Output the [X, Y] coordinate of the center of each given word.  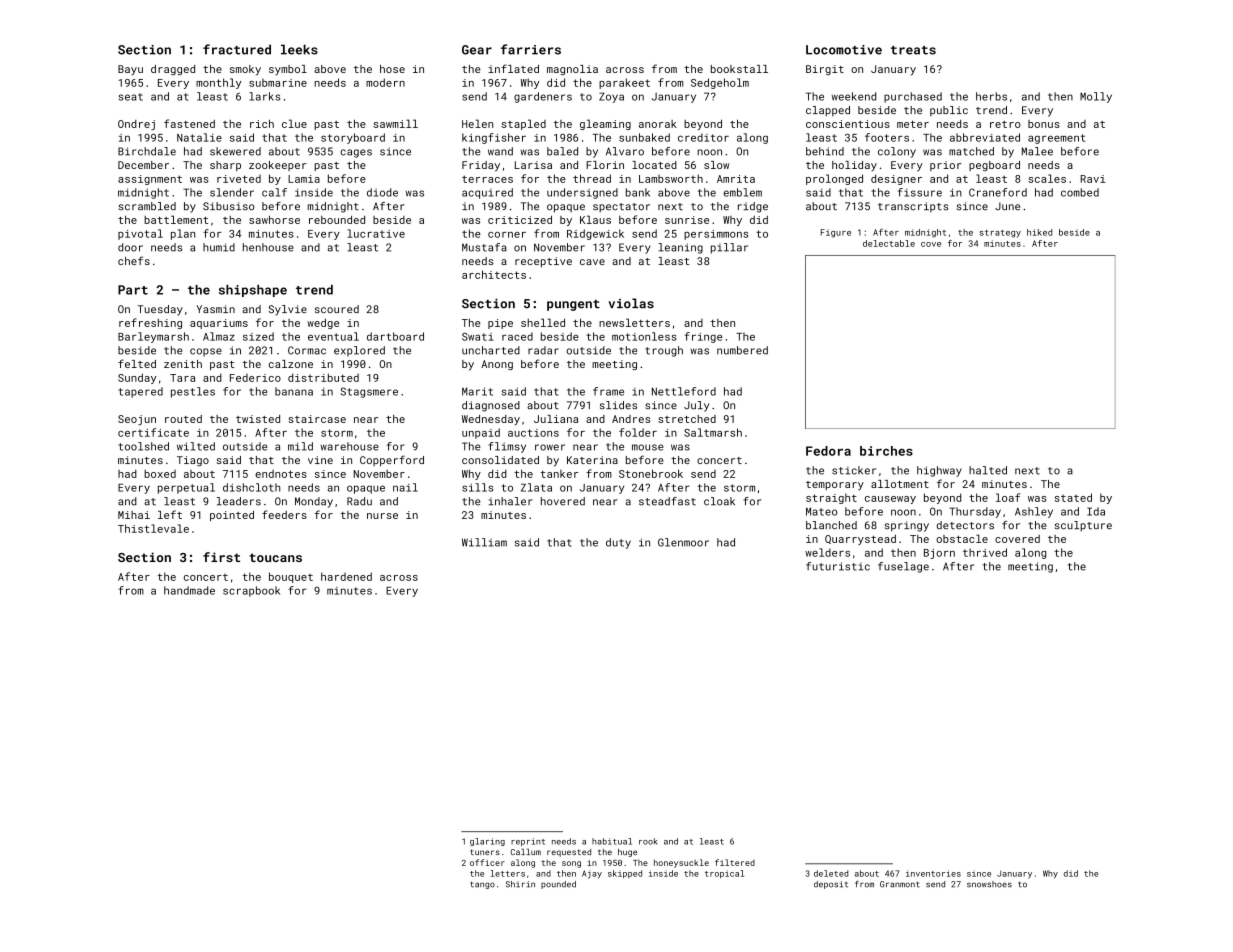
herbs [991, 96]
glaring [487, 842]
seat [131, 97]
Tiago [193, 461]
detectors [965, 525]
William [484, 542]
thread [592, 178]
